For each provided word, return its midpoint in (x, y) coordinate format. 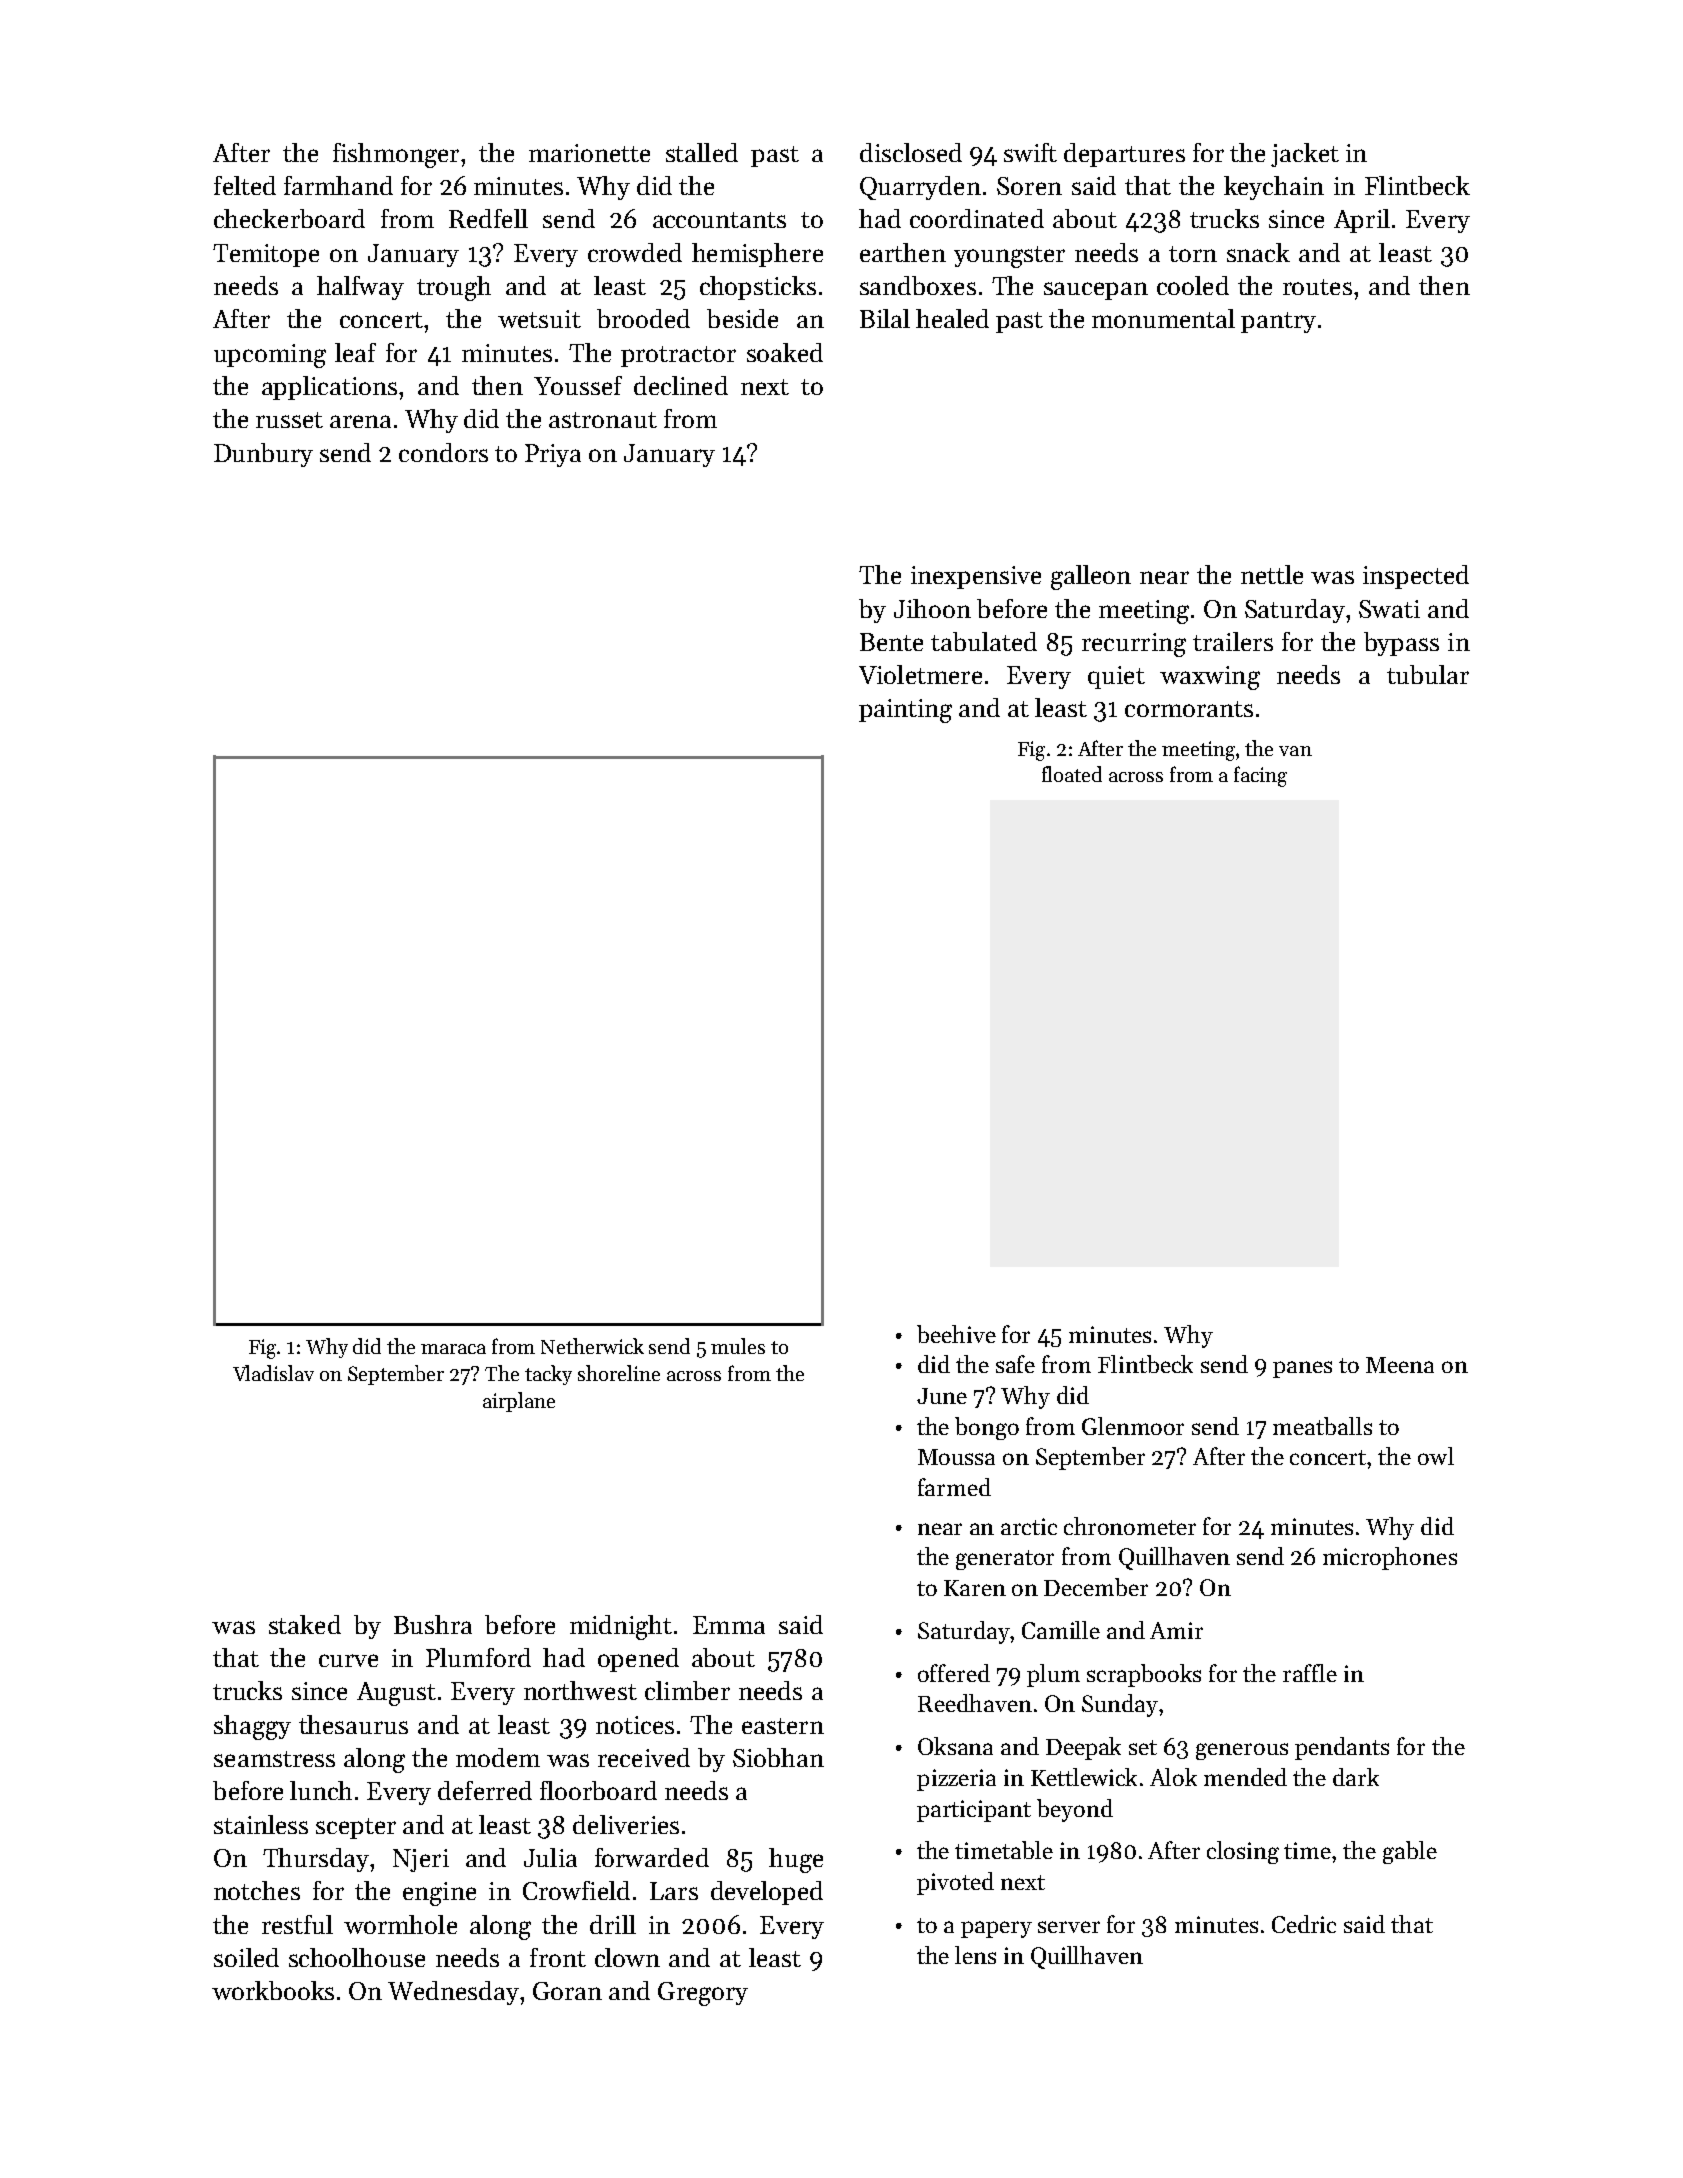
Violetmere (920, 674)
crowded (635, 252)
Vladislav (273, 1373)
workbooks (273, 1990)
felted (245, 185)
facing (1260, 776)
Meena (1400, 1365)
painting (905, 711)
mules (738, 1346)
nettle (1272, 574)
